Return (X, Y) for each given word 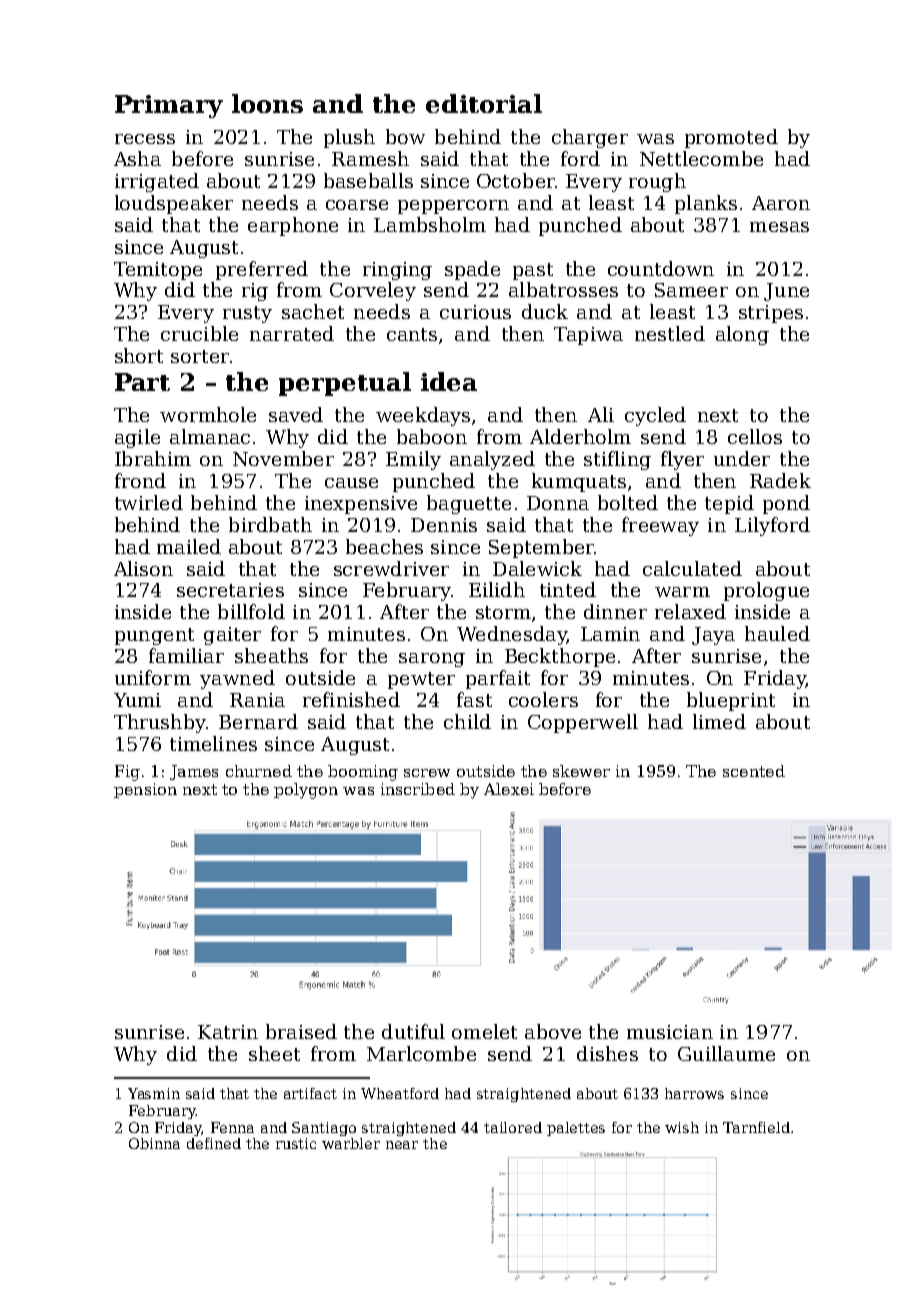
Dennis (444, 525)
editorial (484, 103)
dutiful (413, 1031)
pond (786, 504)
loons (267, 103)
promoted (731, 138)
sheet (274, 1053)
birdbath (270, 524)
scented (754, 771)
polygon (306, 791)
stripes (771, 314)
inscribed (418, 789)
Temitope (158, 271)
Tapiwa (588, 336)
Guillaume (726, 1053)
